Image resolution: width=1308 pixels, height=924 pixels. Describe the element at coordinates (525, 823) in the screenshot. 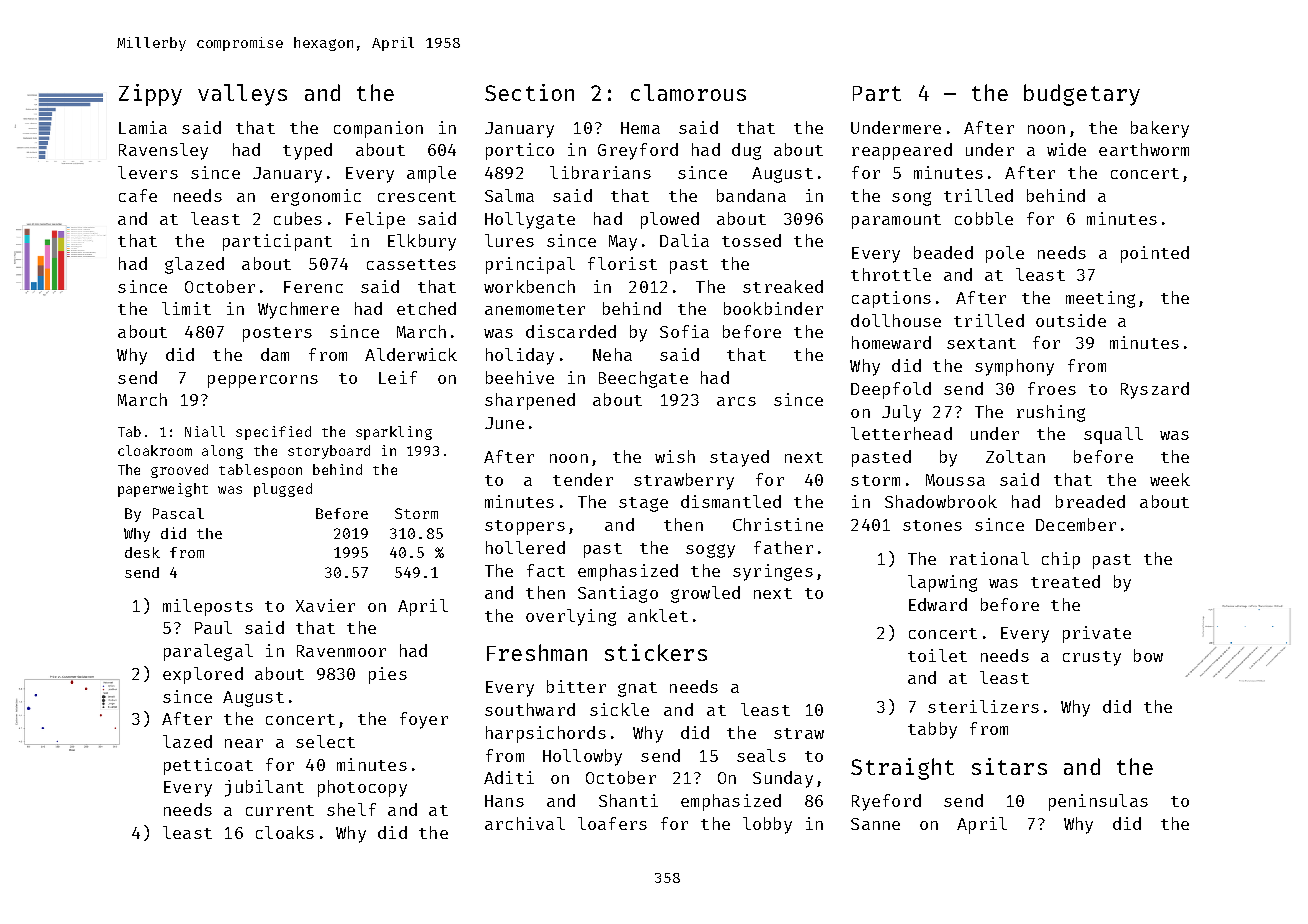

I see `archival` at that location.
